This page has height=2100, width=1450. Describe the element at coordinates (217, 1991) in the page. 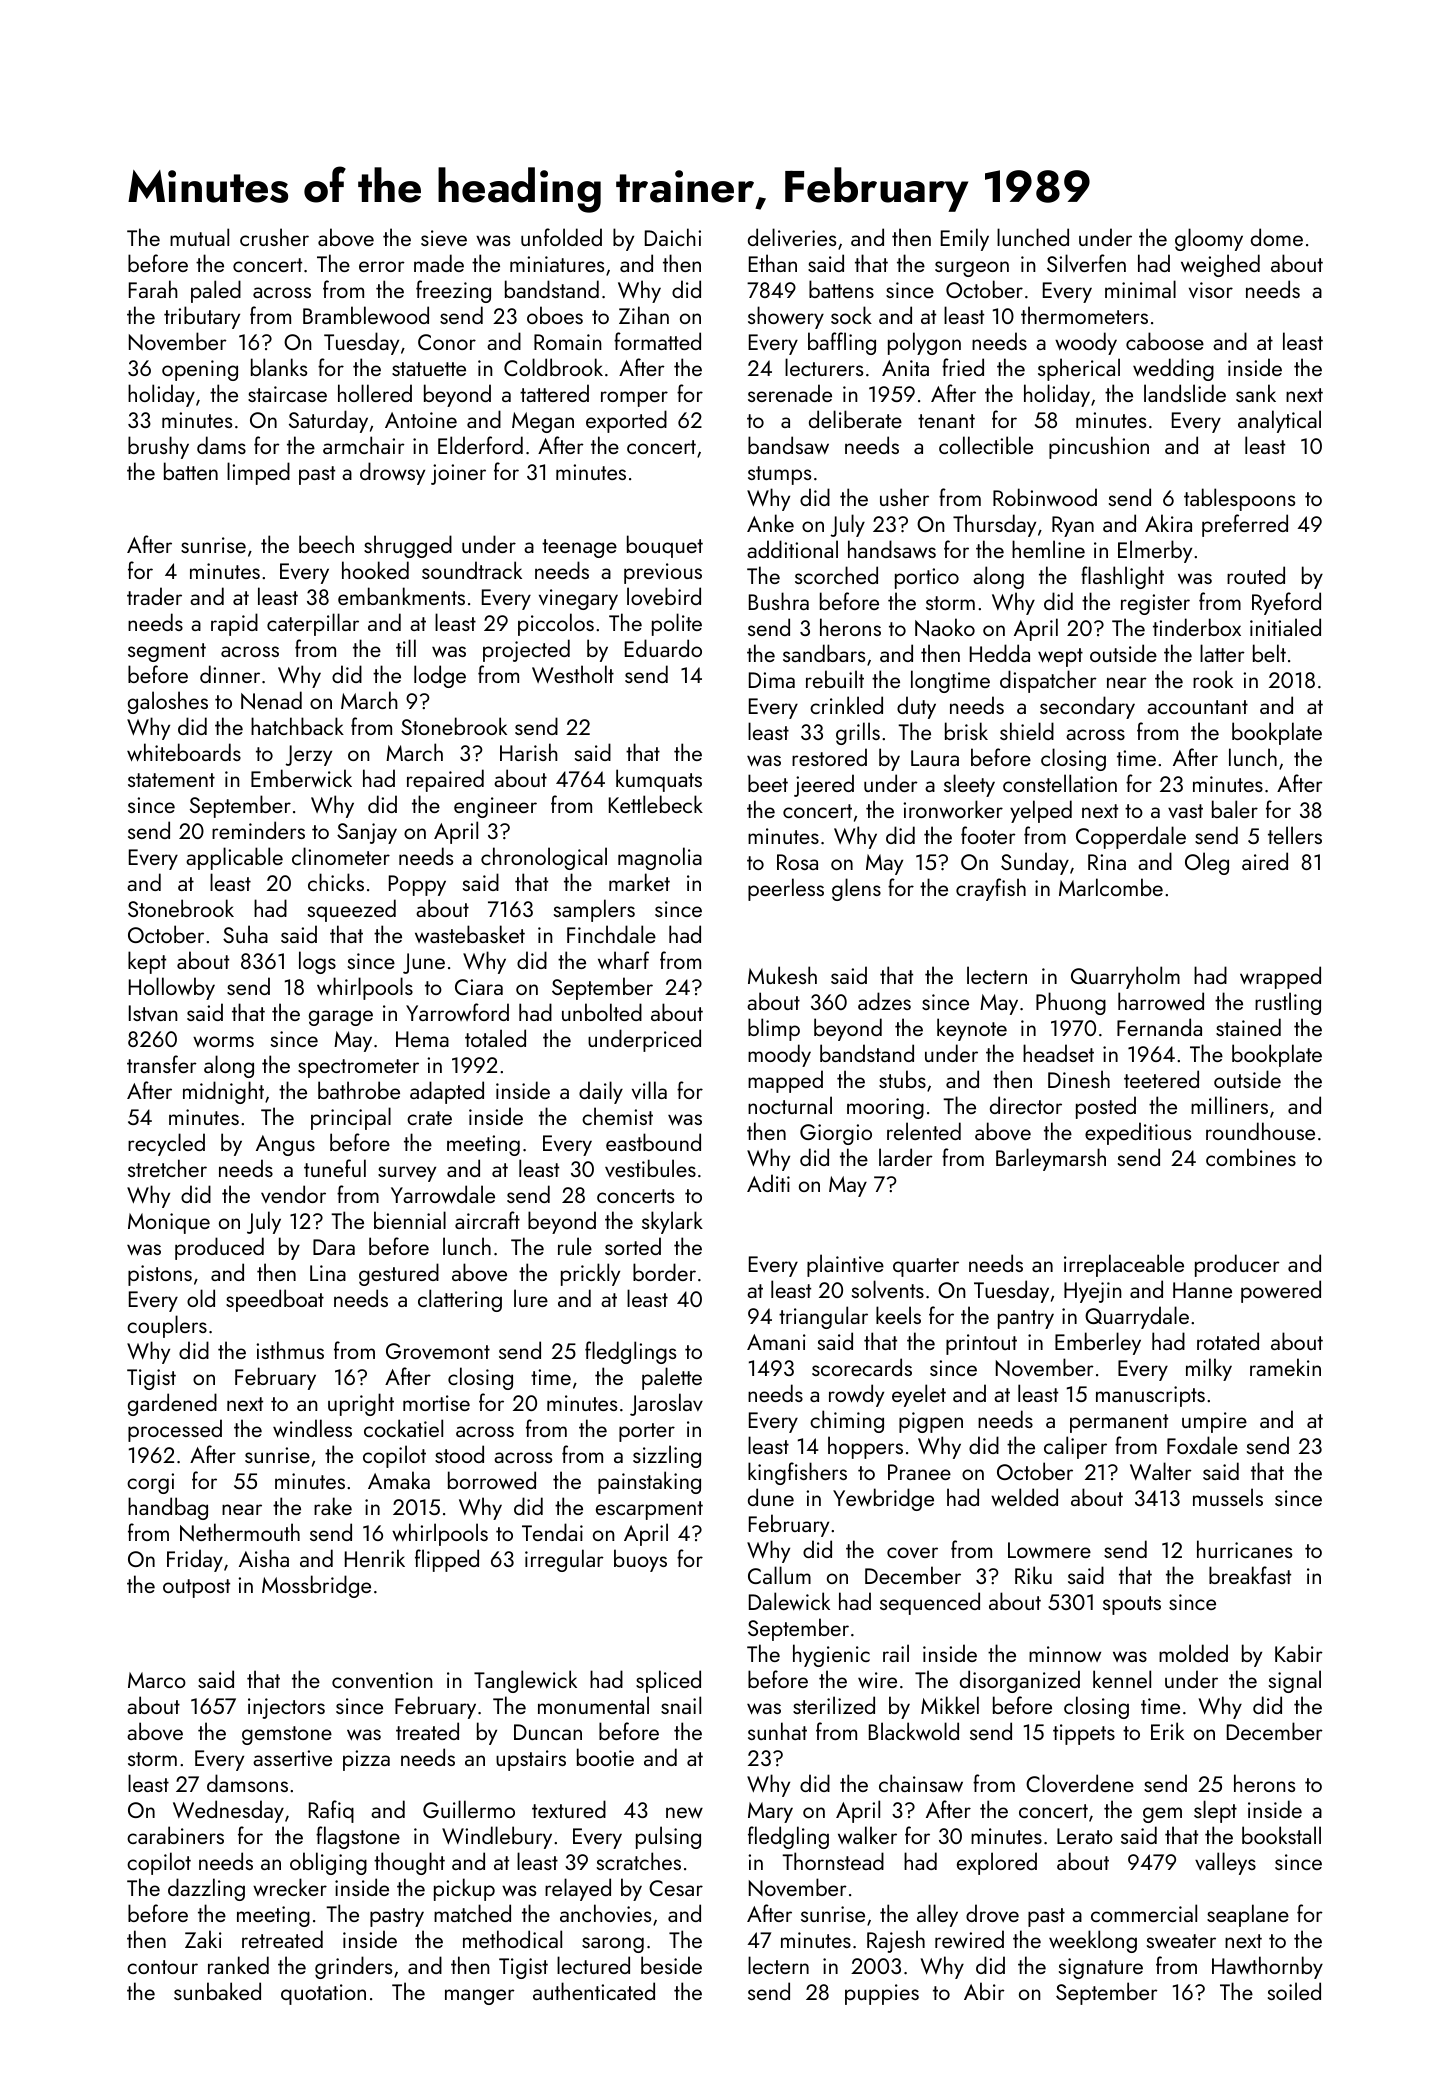

I see `sunbaked` at that location.
